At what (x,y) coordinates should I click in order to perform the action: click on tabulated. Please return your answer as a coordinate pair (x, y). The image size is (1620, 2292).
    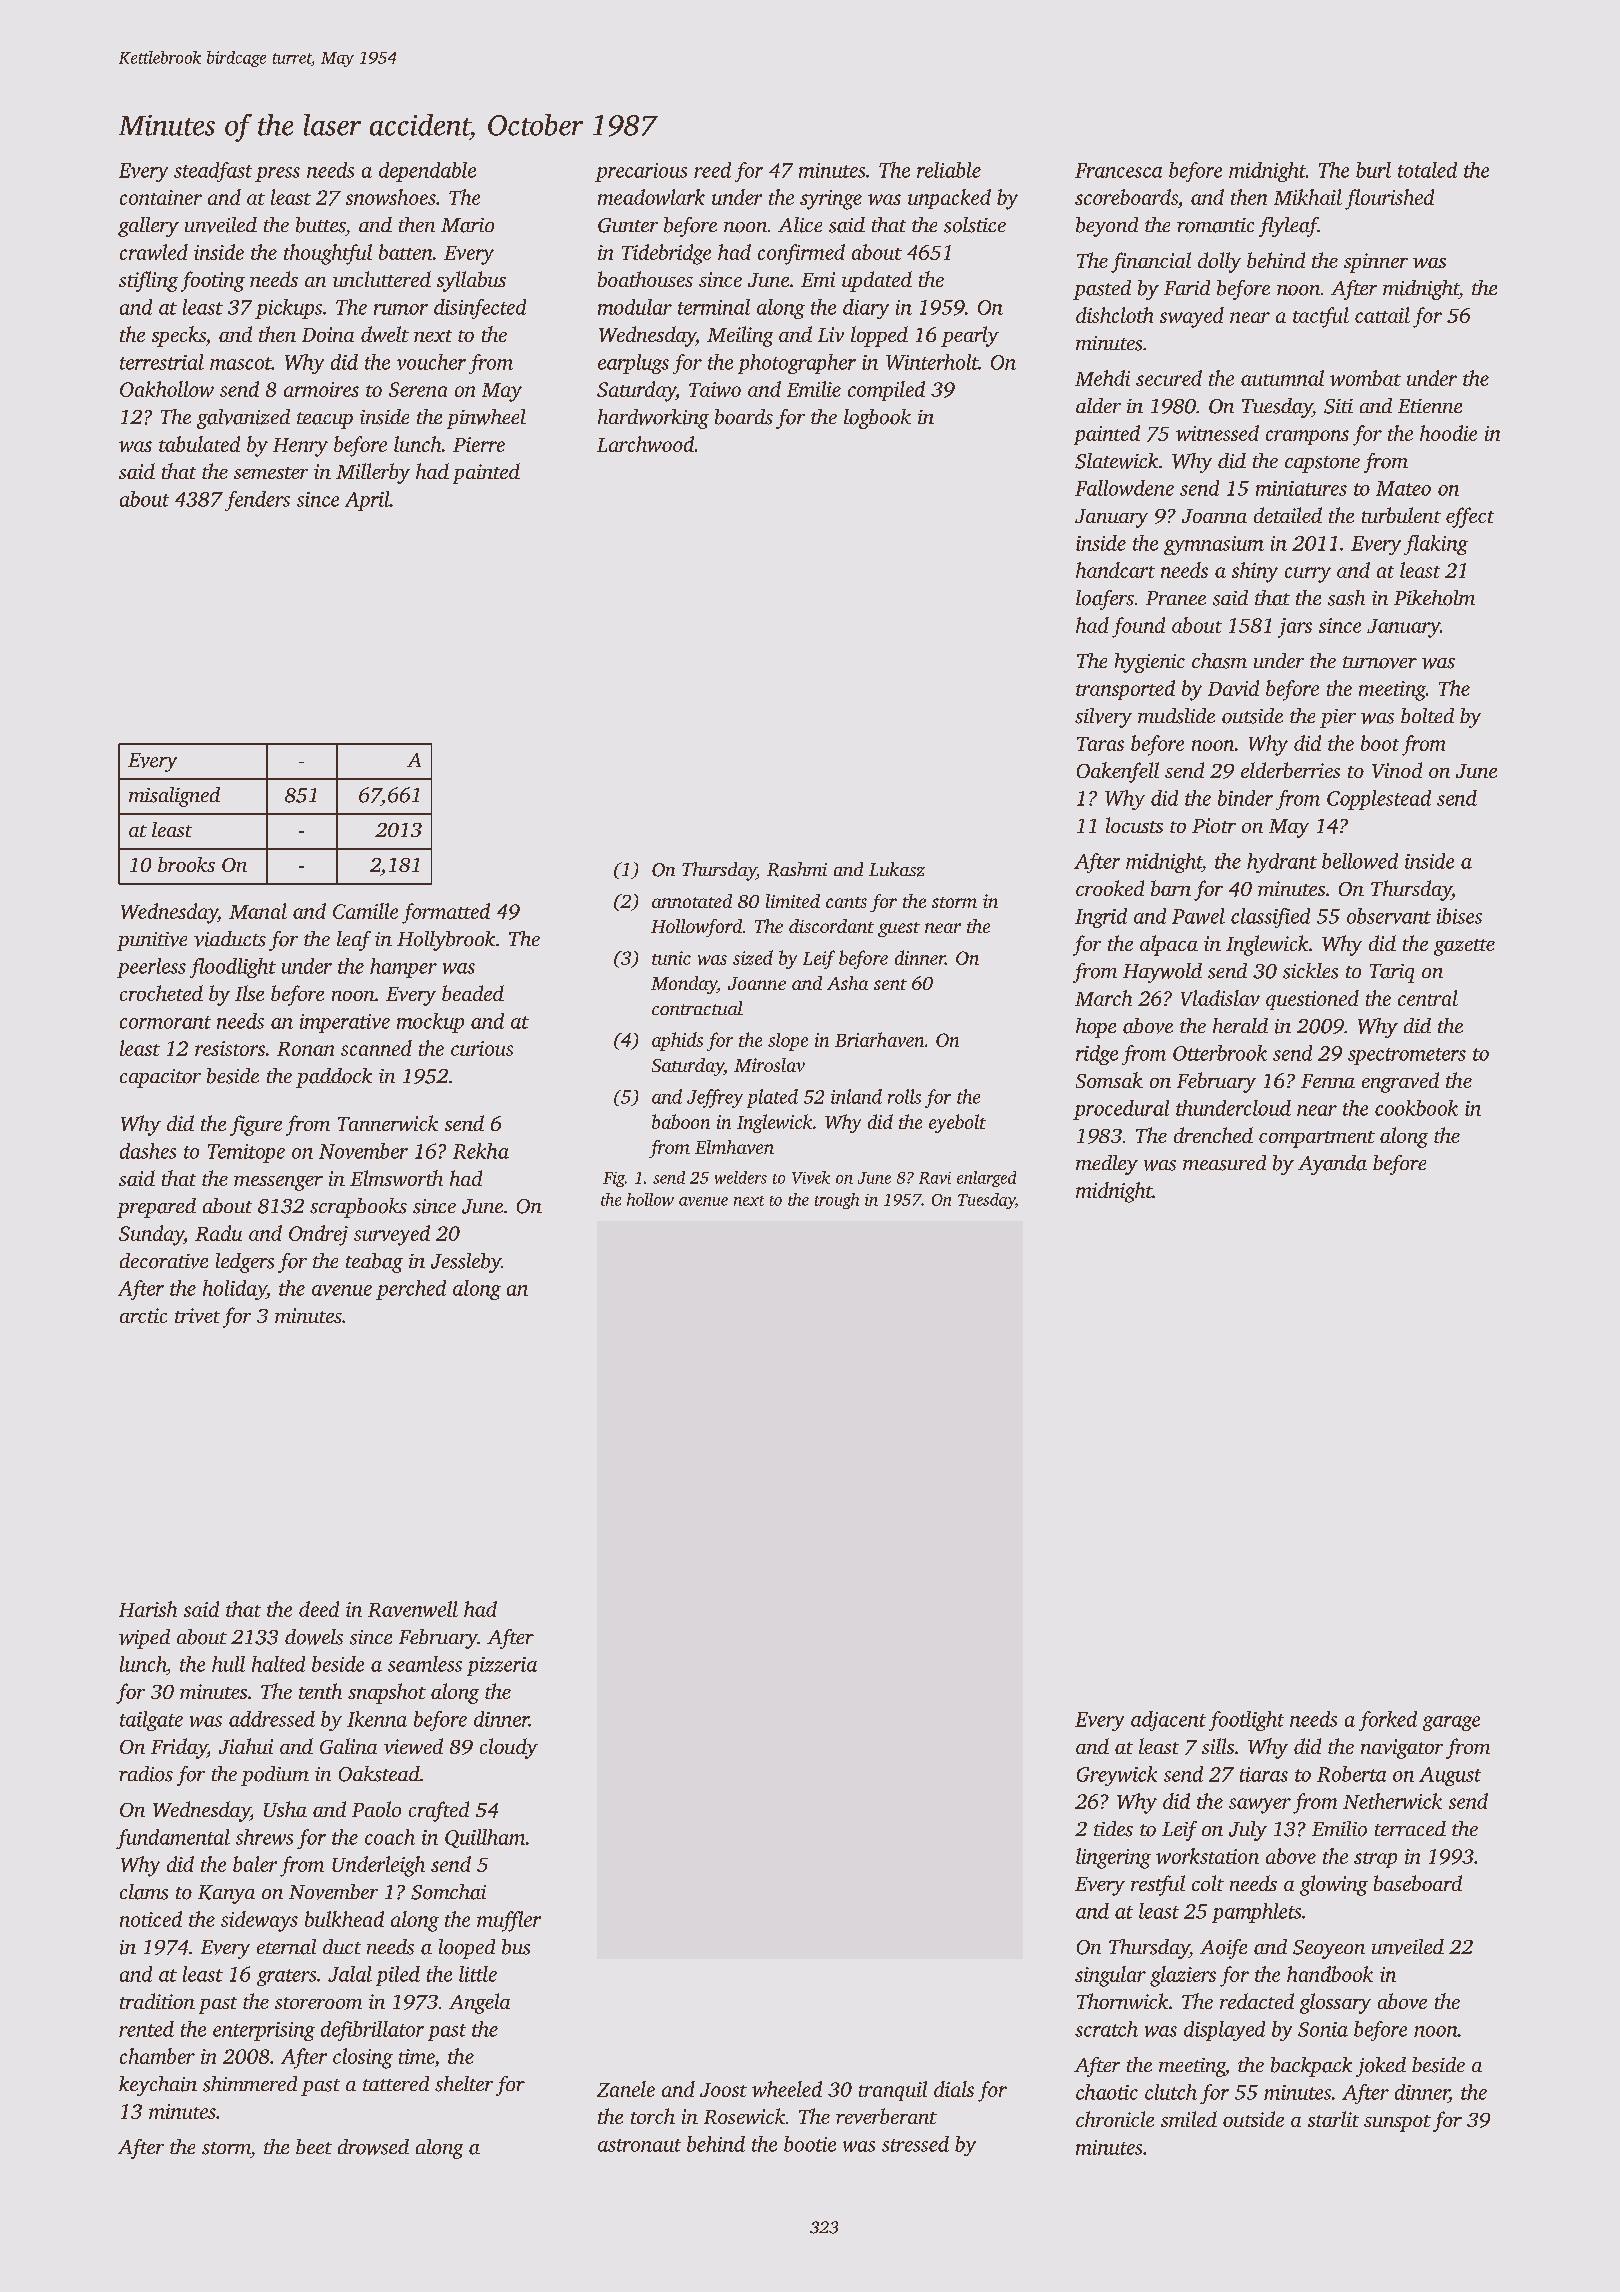
    Looking at the image, I should click on (199, 444).
